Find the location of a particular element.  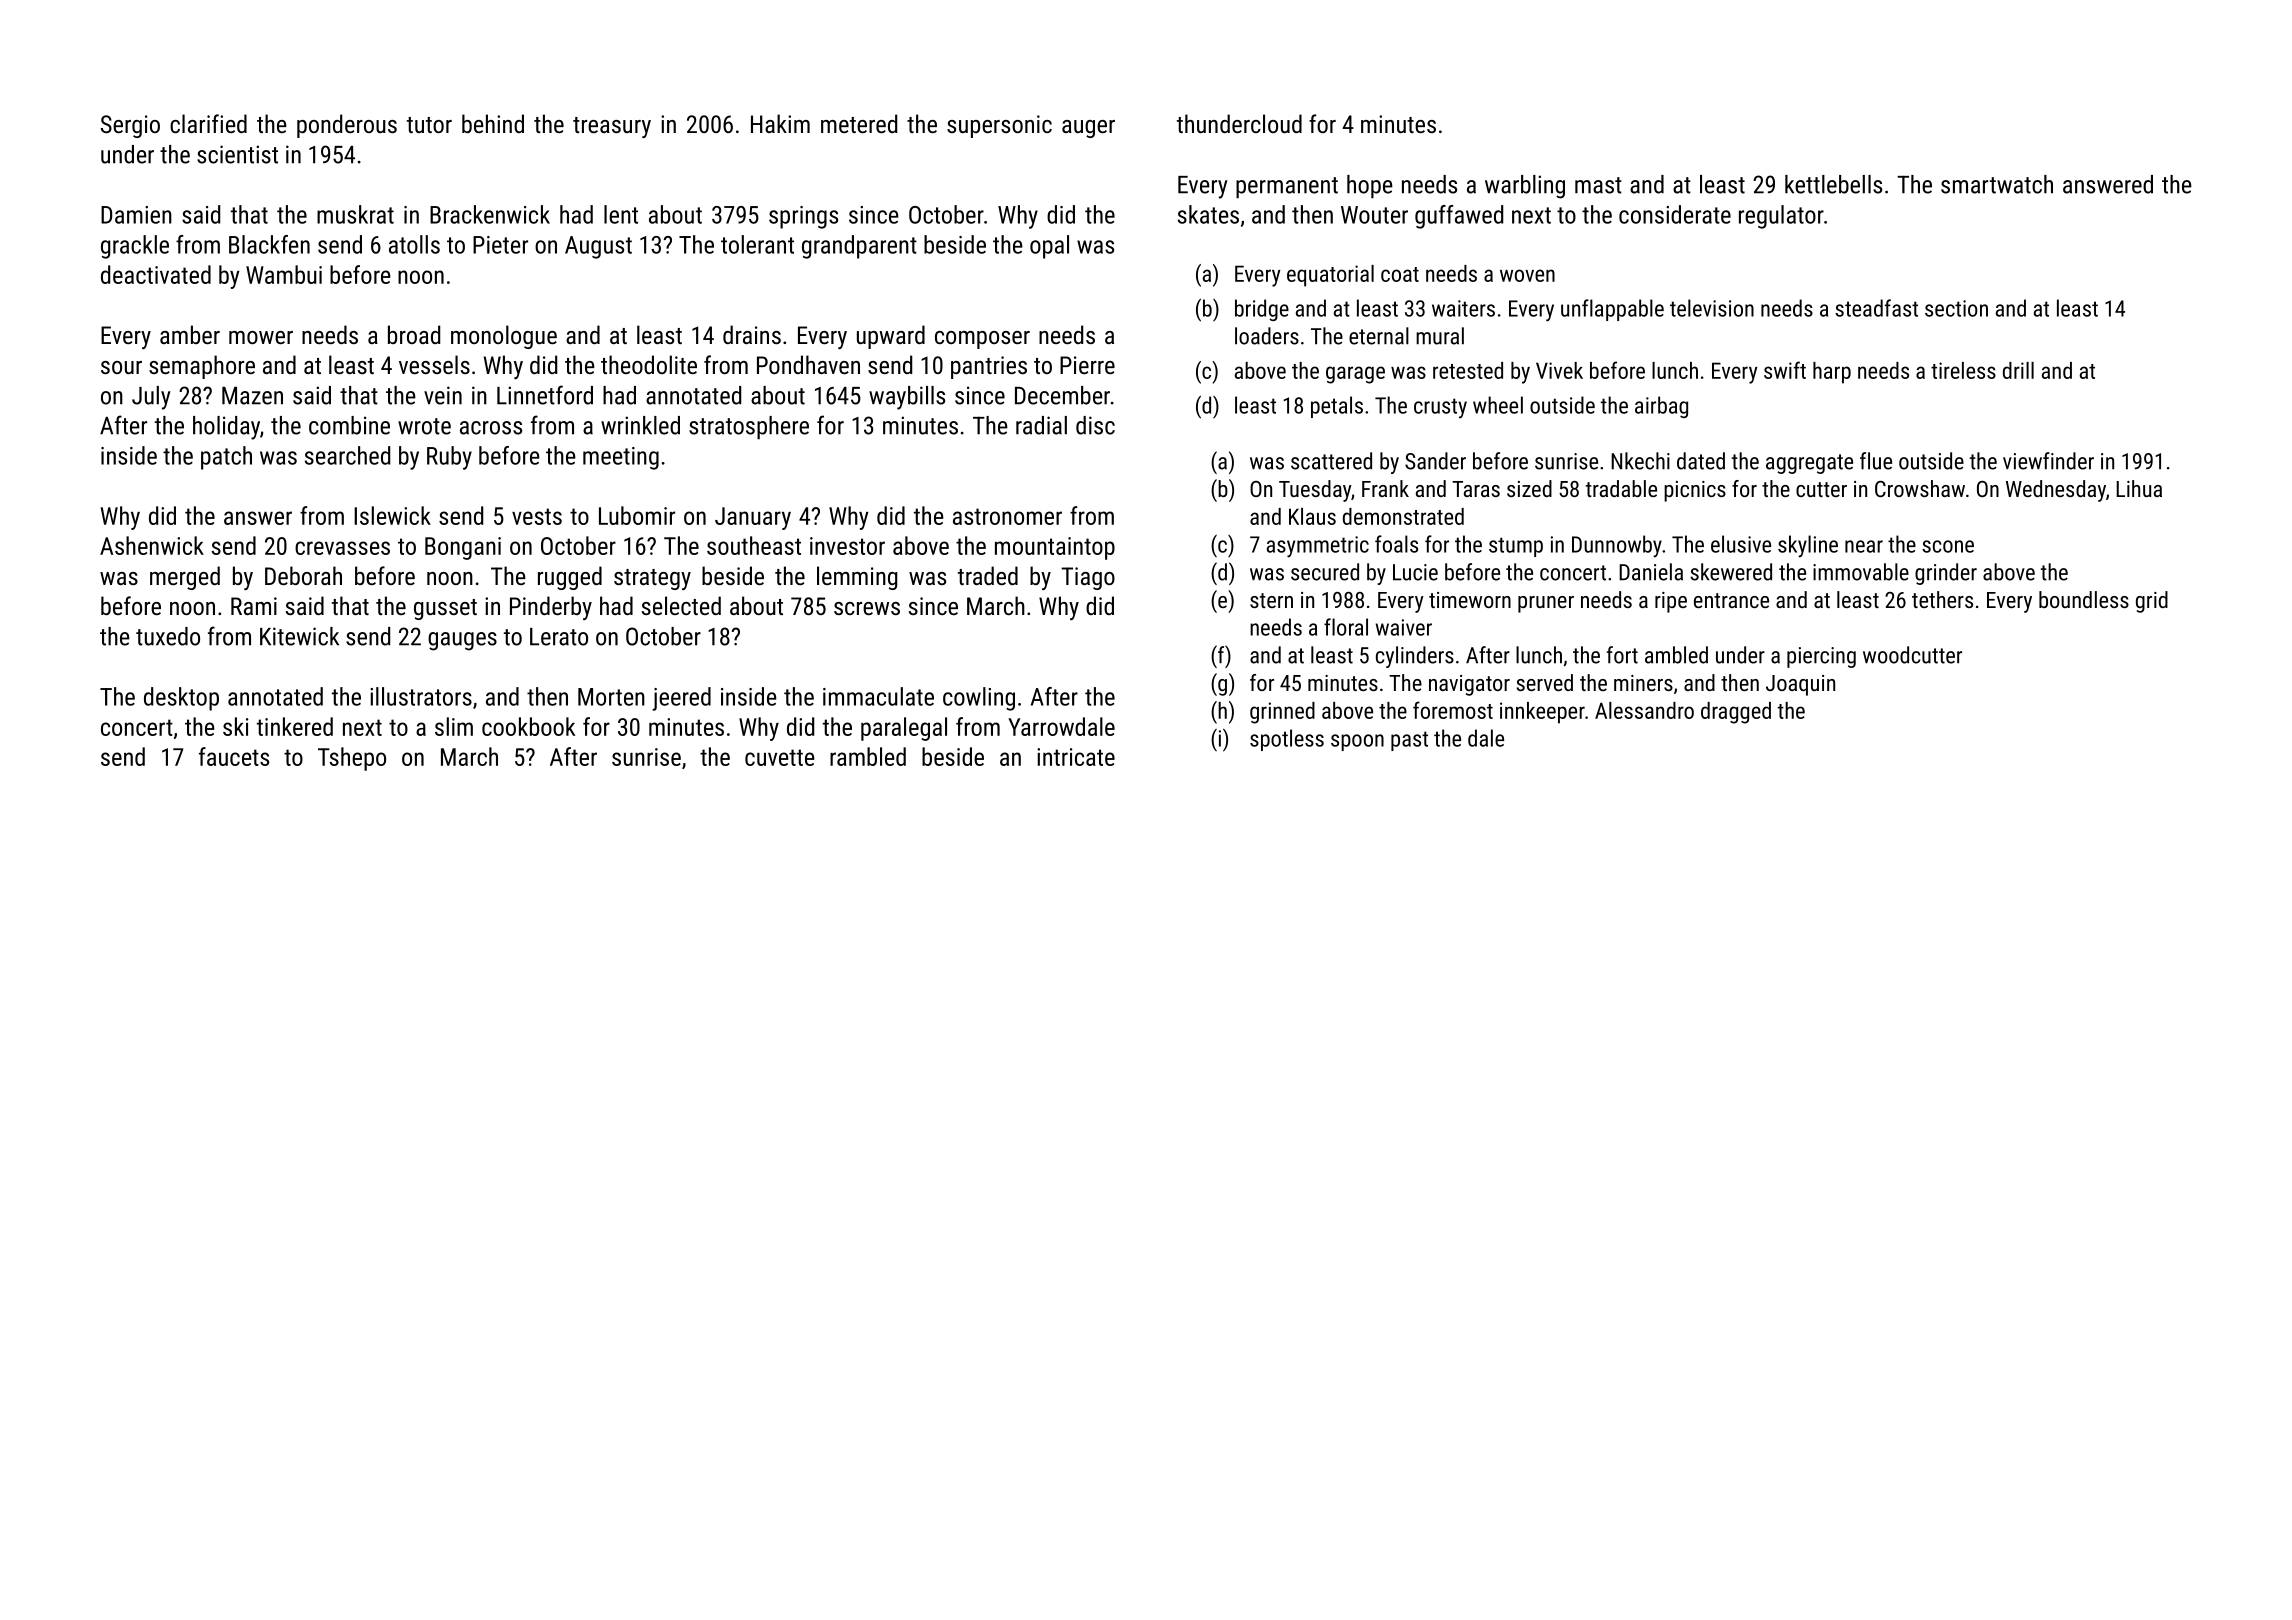

screws is located at coordinates (867, 608).
